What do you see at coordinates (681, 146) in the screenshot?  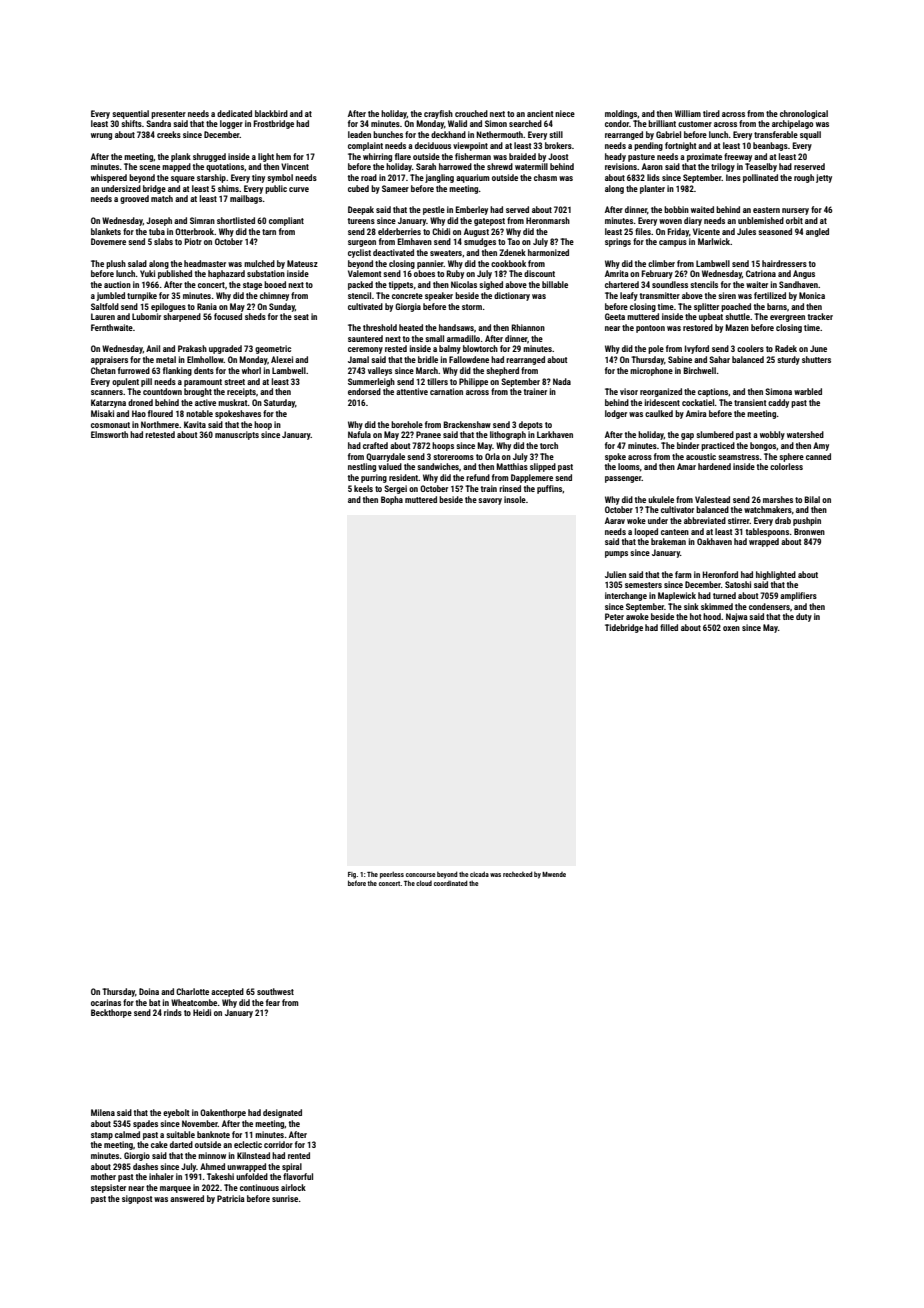 I see `fortnight` at bounding box center [681, 146].
